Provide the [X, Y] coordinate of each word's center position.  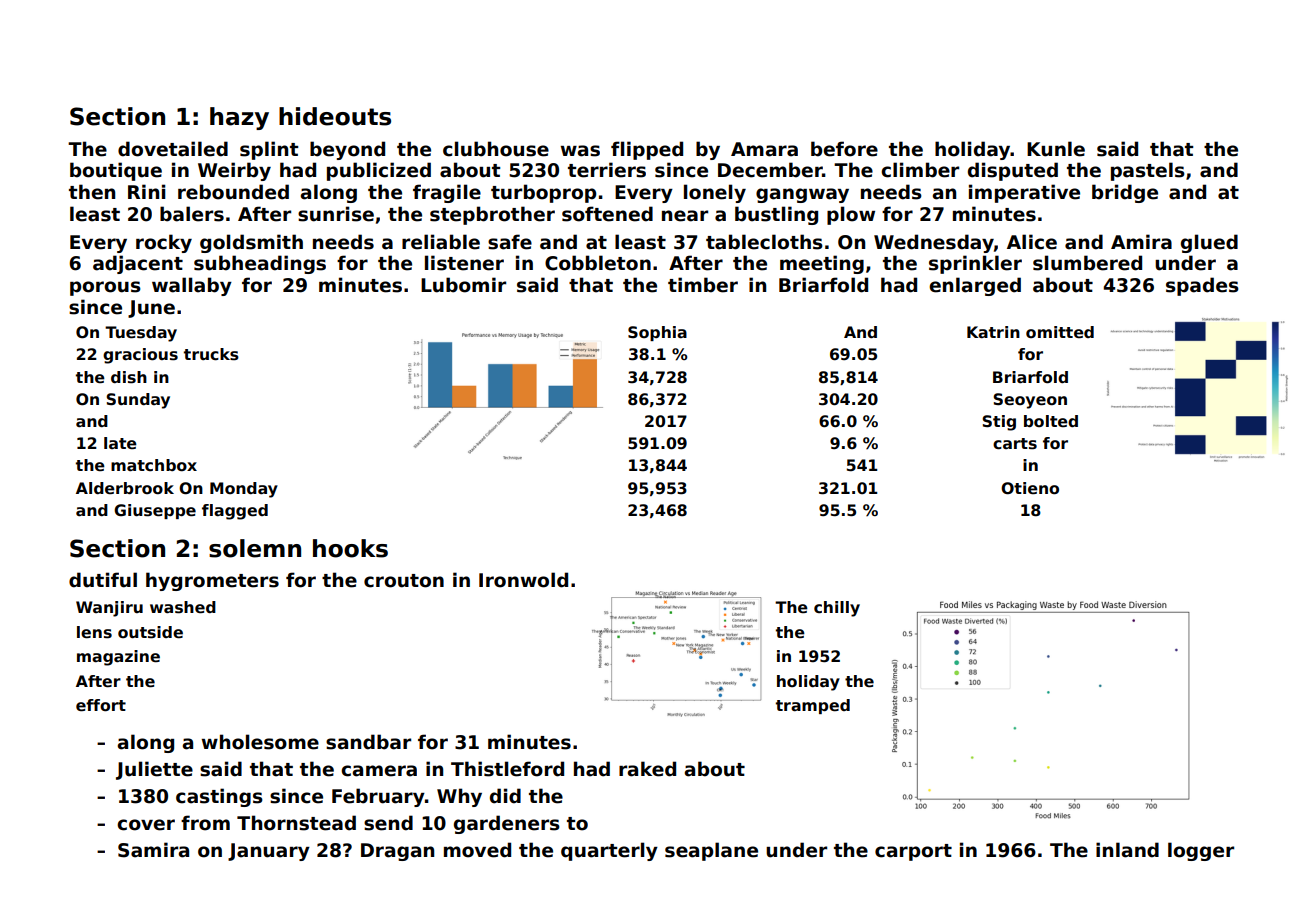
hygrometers [212, 581]
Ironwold [523, 580]
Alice [1032, 242]
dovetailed [173, 149]
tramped [813, 706]
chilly [837, 609]
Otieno [1030, 488]
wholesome [260, 742]
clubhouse [496, 149]
